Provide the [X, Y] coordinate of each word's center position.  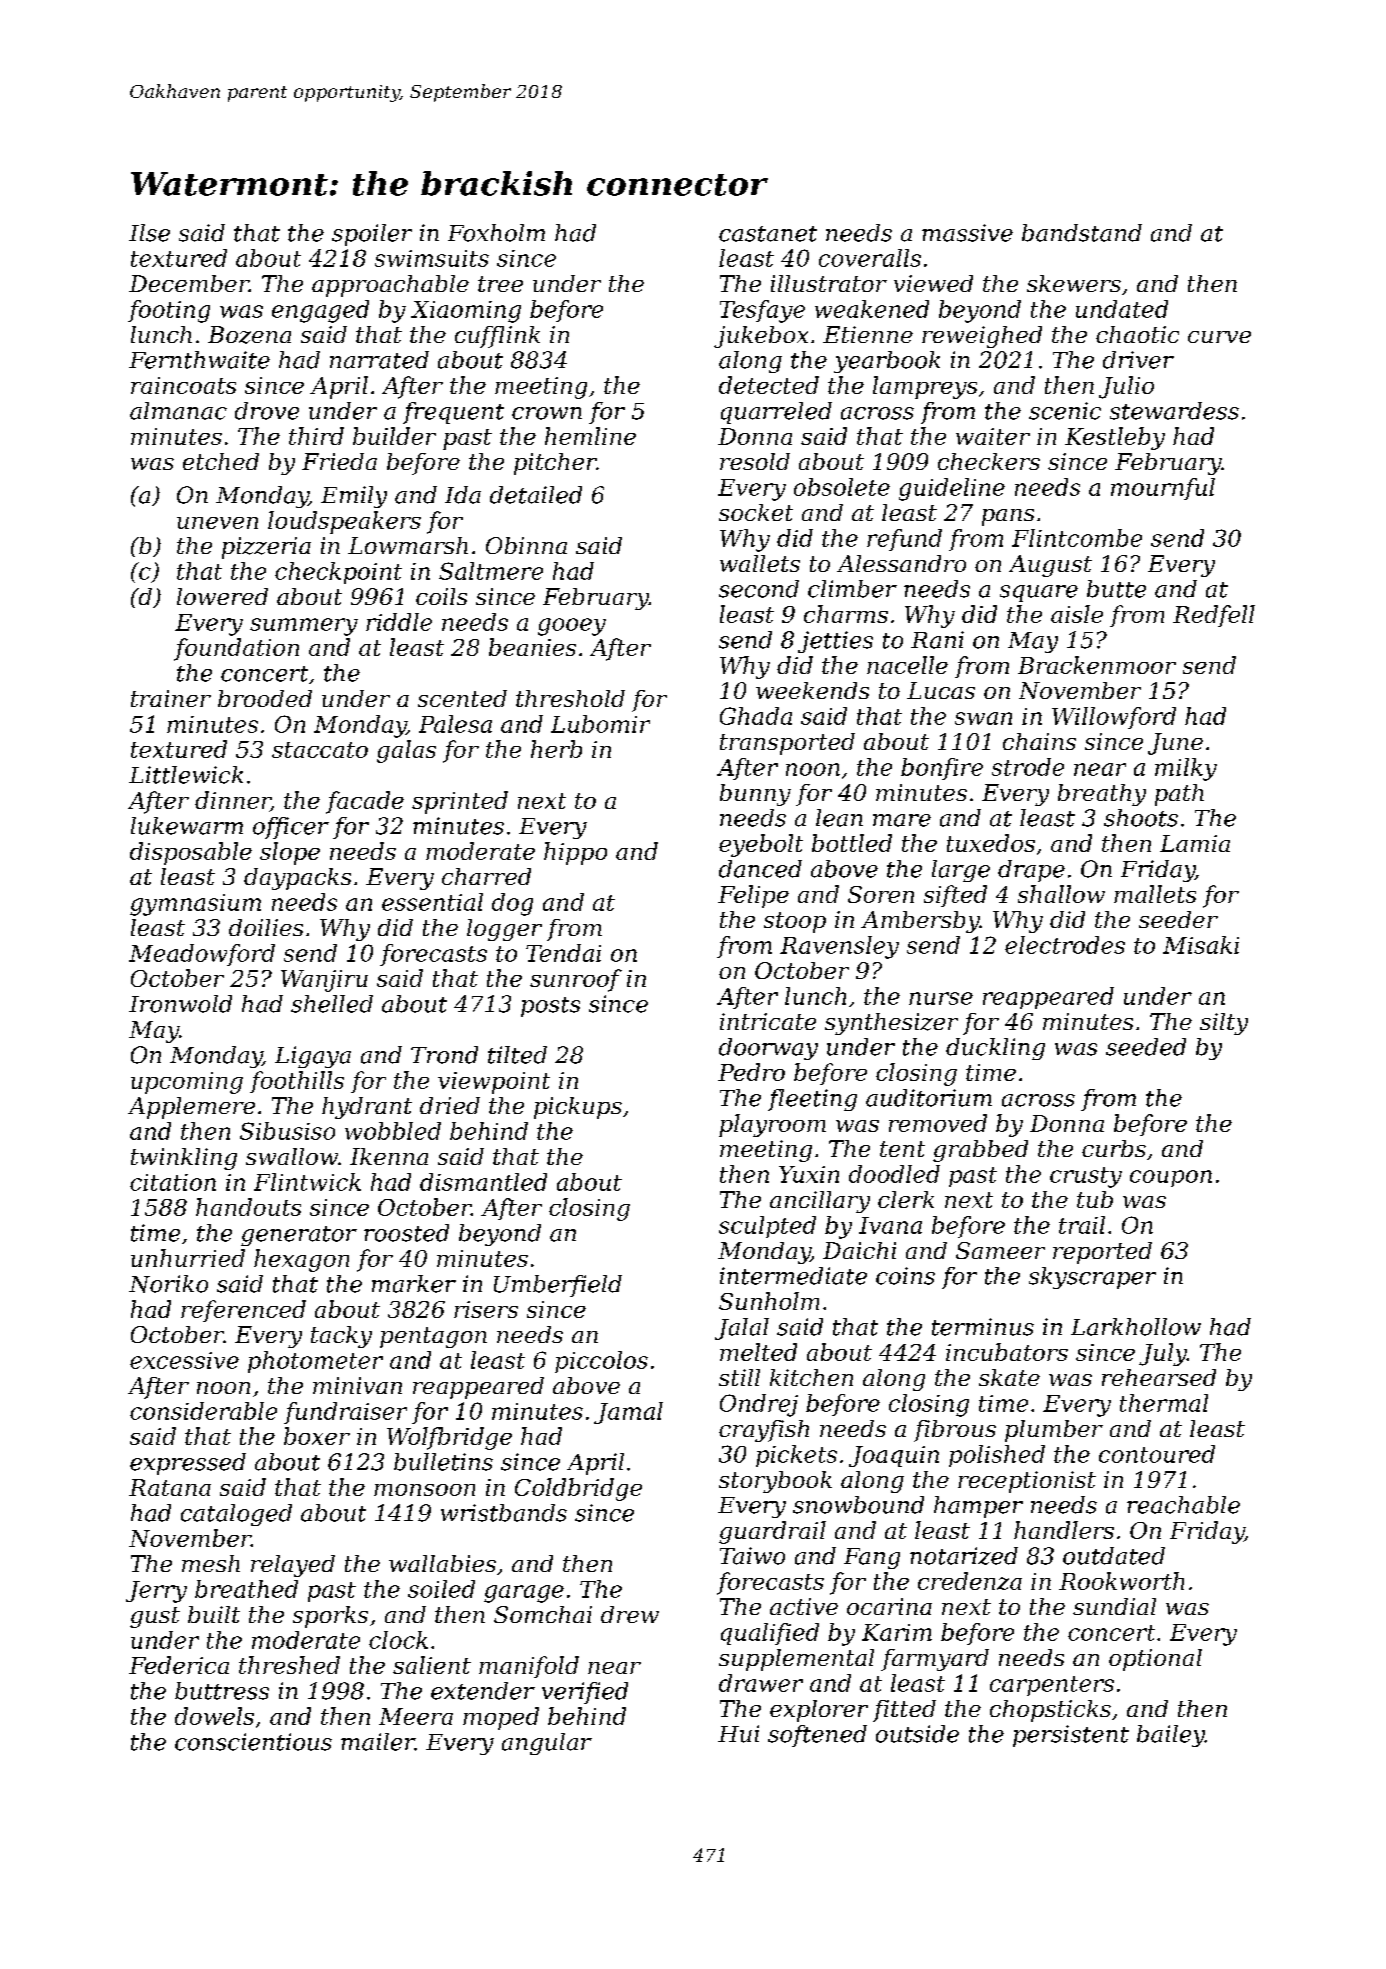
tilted [517, 1055]
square [1039, 593]
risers [486, 1309]
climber [852, 589]
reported [1102, 1253]
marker [414, 1284]
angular [547, 1744]
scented [462, 698]
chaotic [1137, 334]
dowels [214, 1716]
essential [432, 902]
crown [547, 413]
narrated [379, 360]
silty [1224, 1024]
